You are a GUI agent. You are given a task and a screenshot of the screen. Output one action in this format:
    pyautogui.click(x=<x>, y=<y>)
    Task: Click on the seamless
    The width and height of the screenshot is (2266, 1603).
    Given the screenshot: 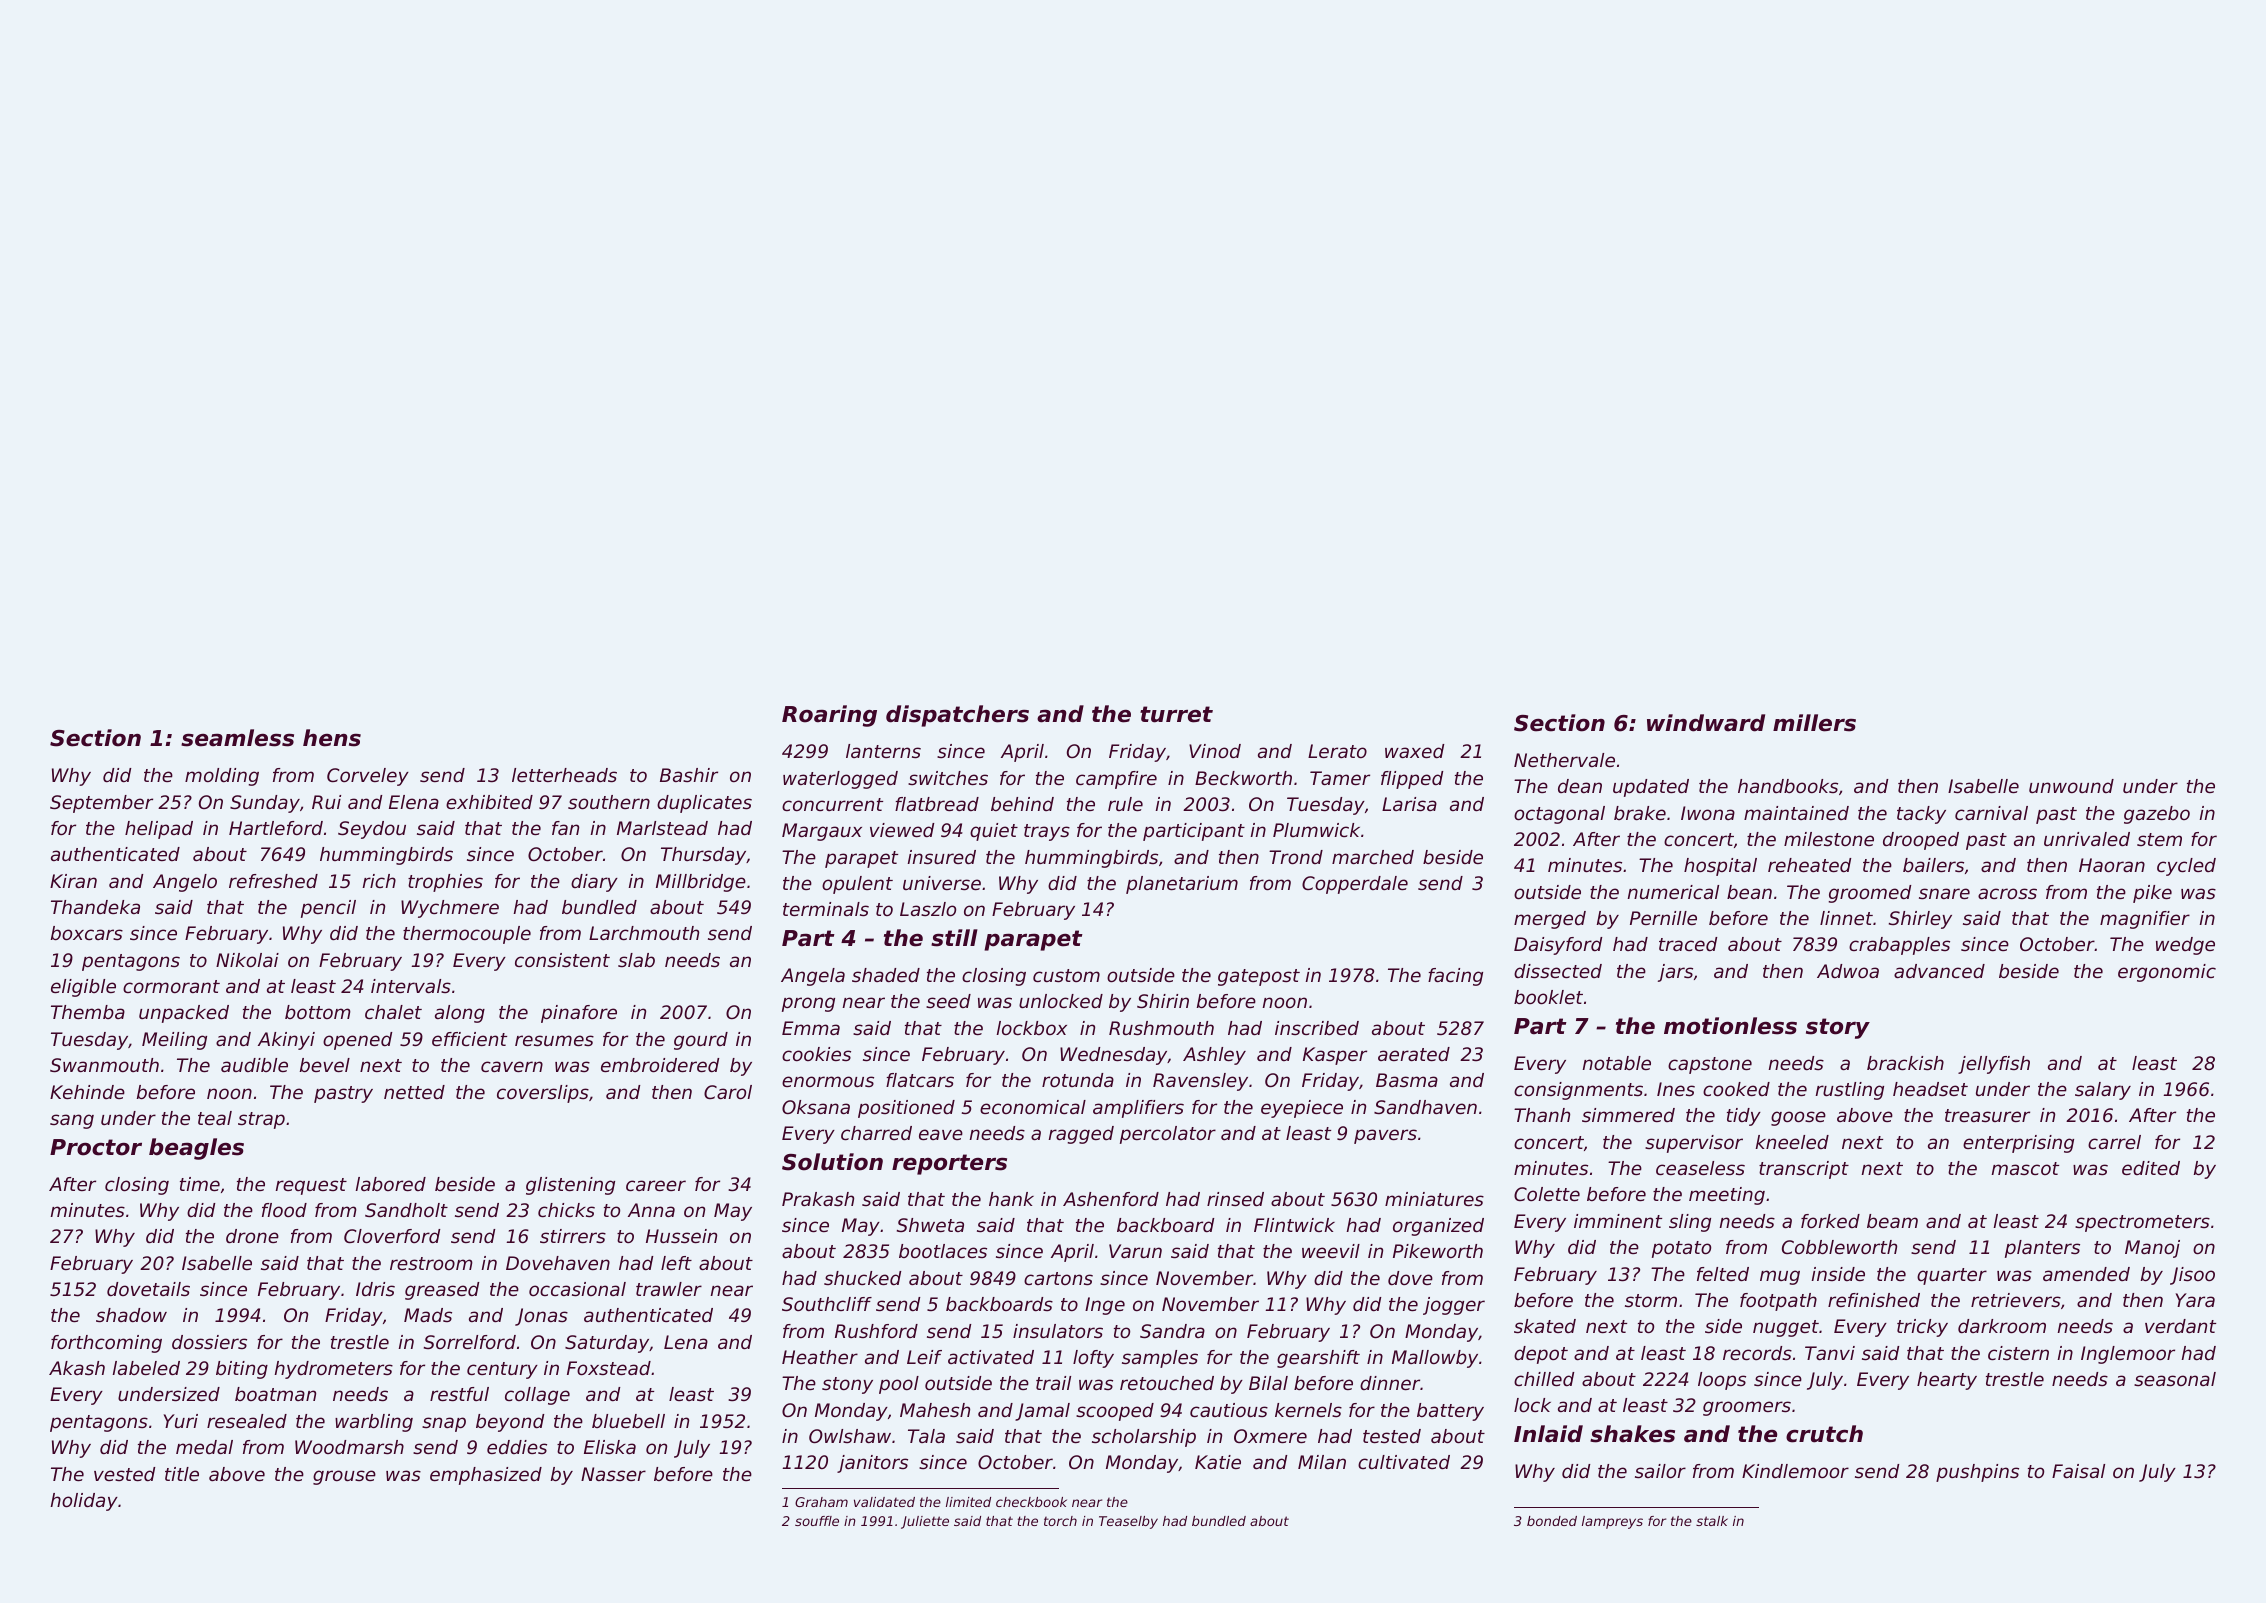 What is the action you would take?
    pyautogui.click(x=237, y=738)
